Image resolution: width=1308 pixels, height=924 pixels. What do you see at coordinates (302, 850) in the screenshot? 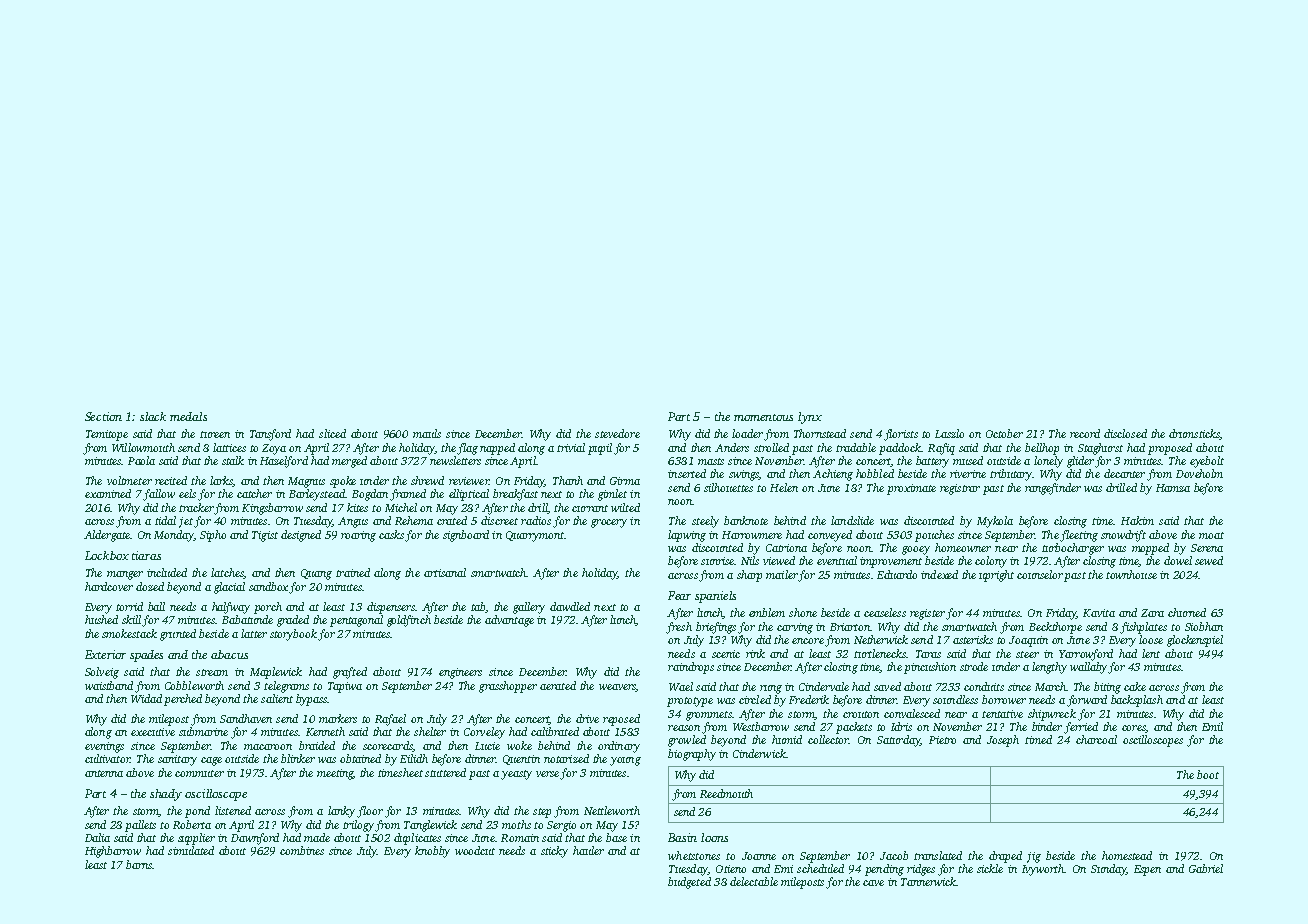
I see `combines` at bounding box center [302, 850].
